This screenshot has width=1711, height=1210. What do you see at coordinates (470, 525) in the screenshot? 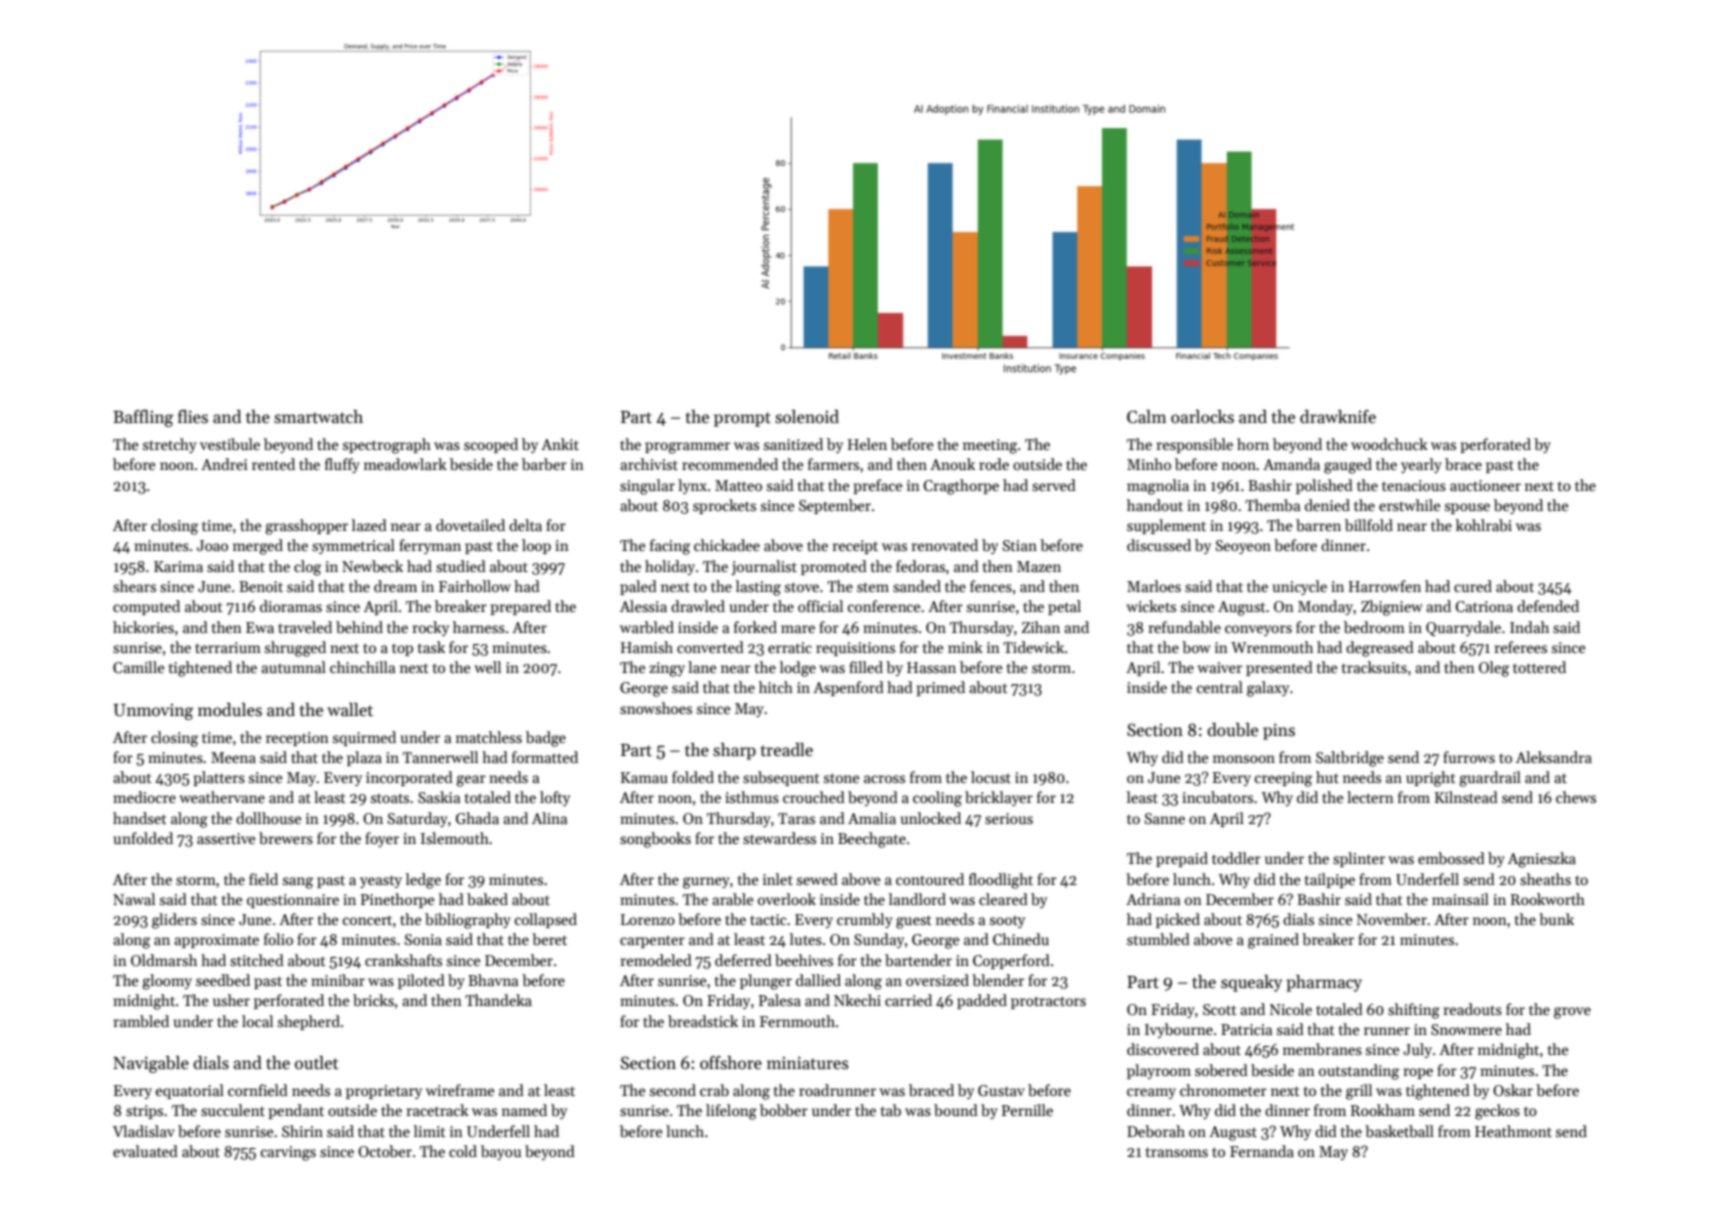
I see `dovetailed` at bounding box center [470, 525].
